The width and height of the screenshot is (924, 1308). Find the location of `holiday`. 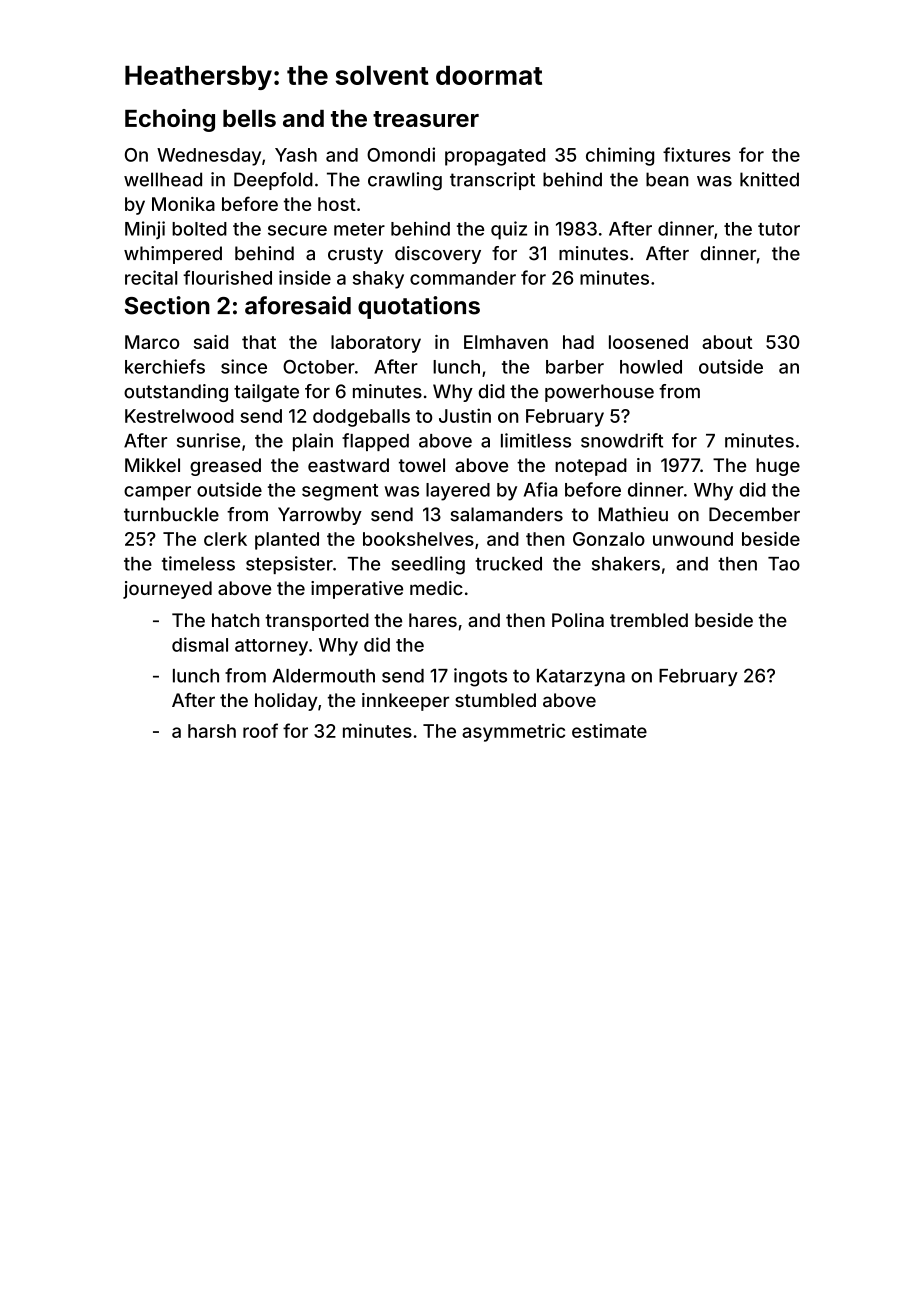

holiday is located at coordinates (286, 702).
